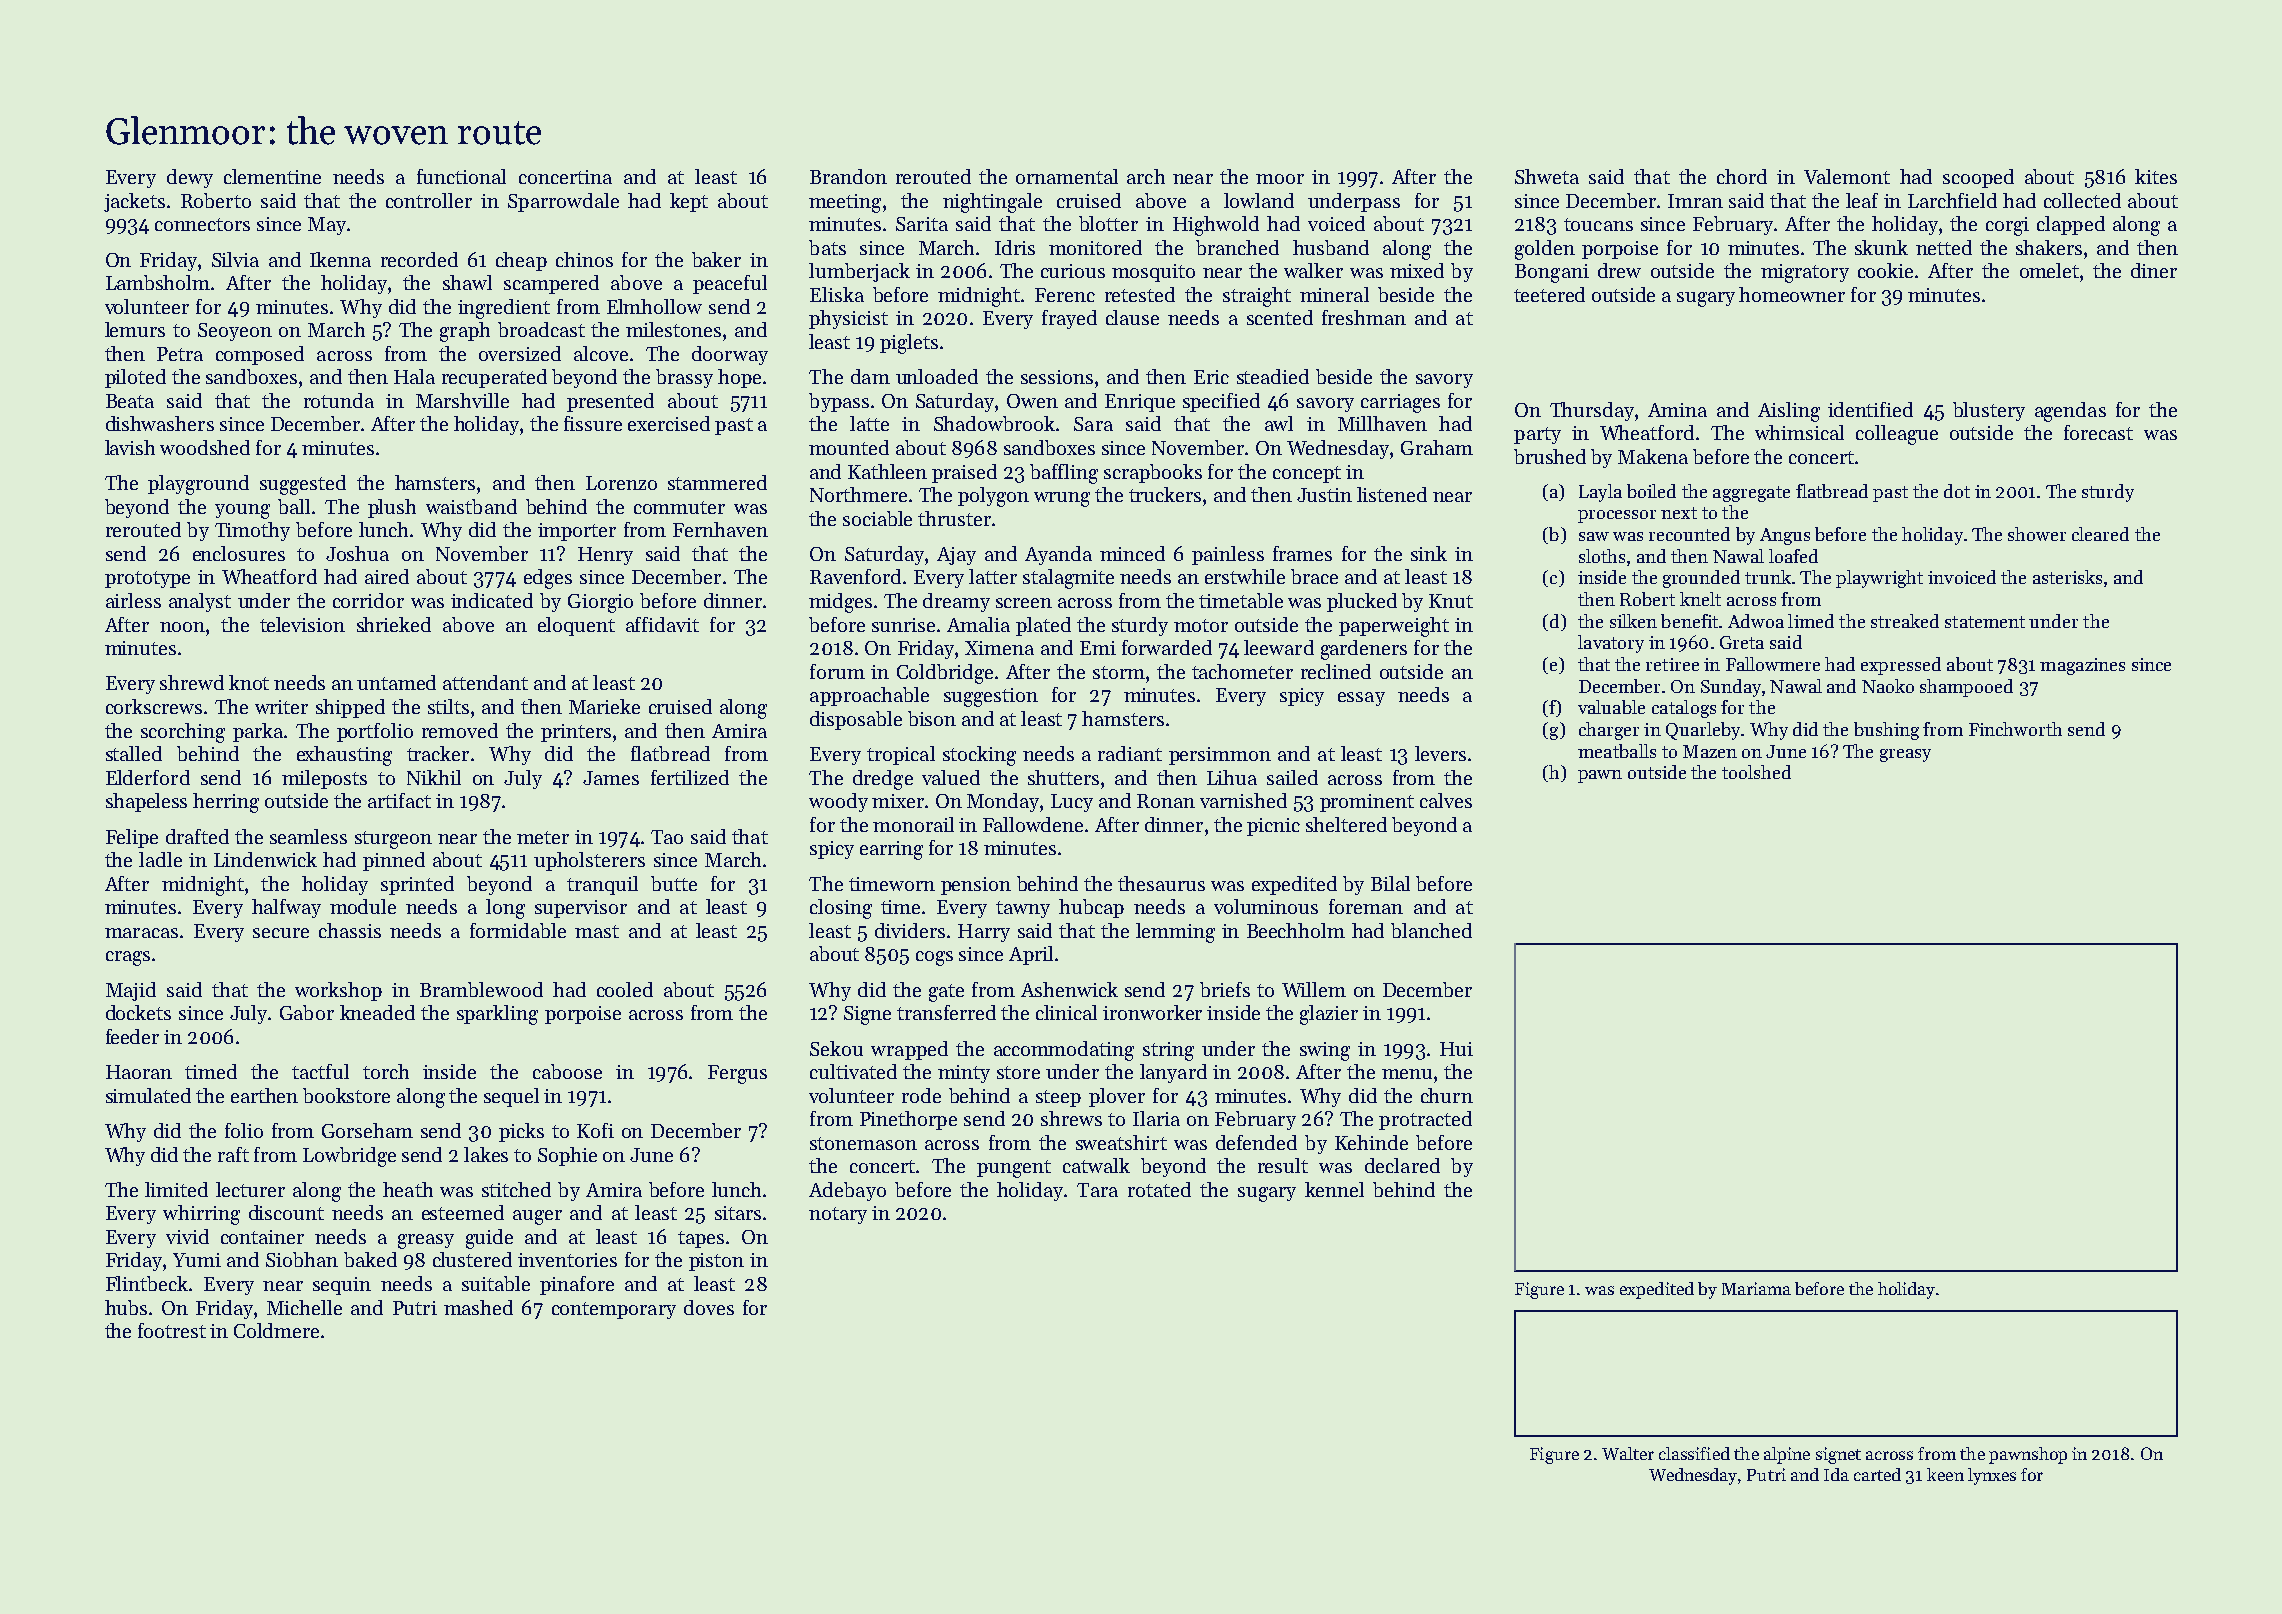  I want to click on Hui, so click(1456, 1049).
